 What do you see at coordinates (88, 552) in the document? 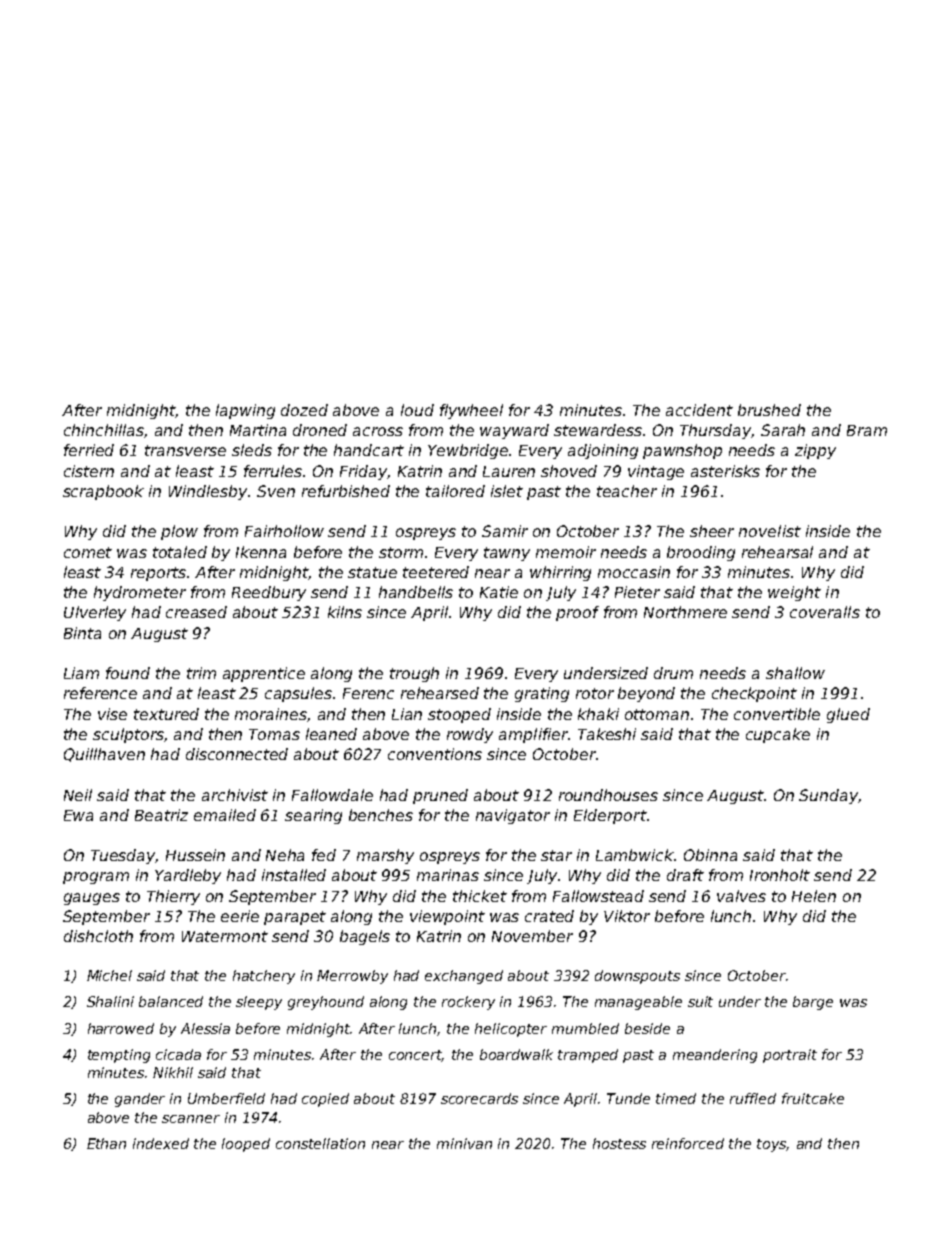
I see `comet` at bounding box center [88, 552].
